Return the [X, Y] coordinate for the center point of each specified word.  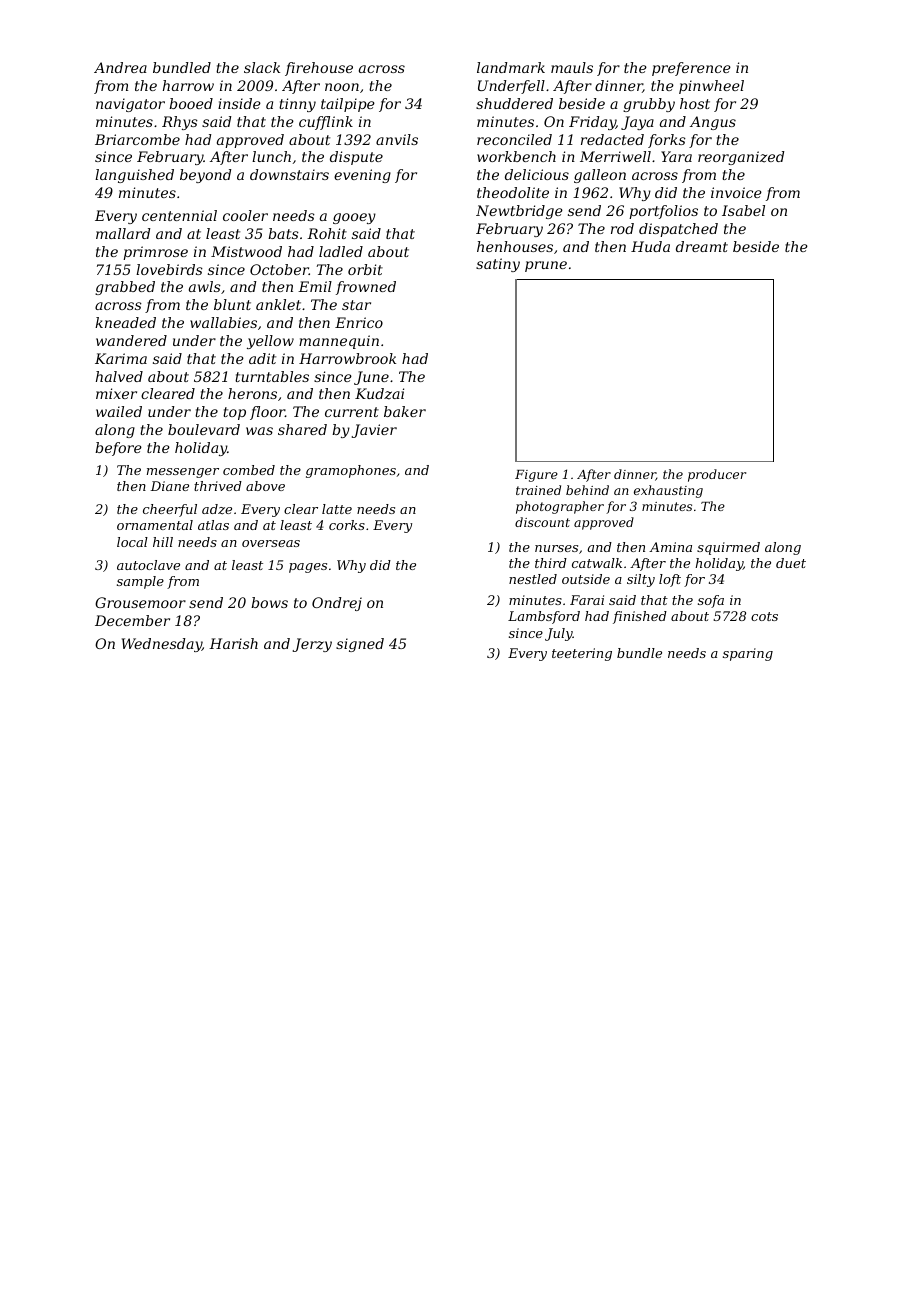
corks [347, 525]
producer [717, 475]
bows [269, 602]
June [371, 378]
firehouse [319, 69]
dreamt [702, 246]
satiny [498, 265]
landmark [511, 67]
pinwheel [711, 87]
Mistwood [246, 251]
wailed [119, 411]
